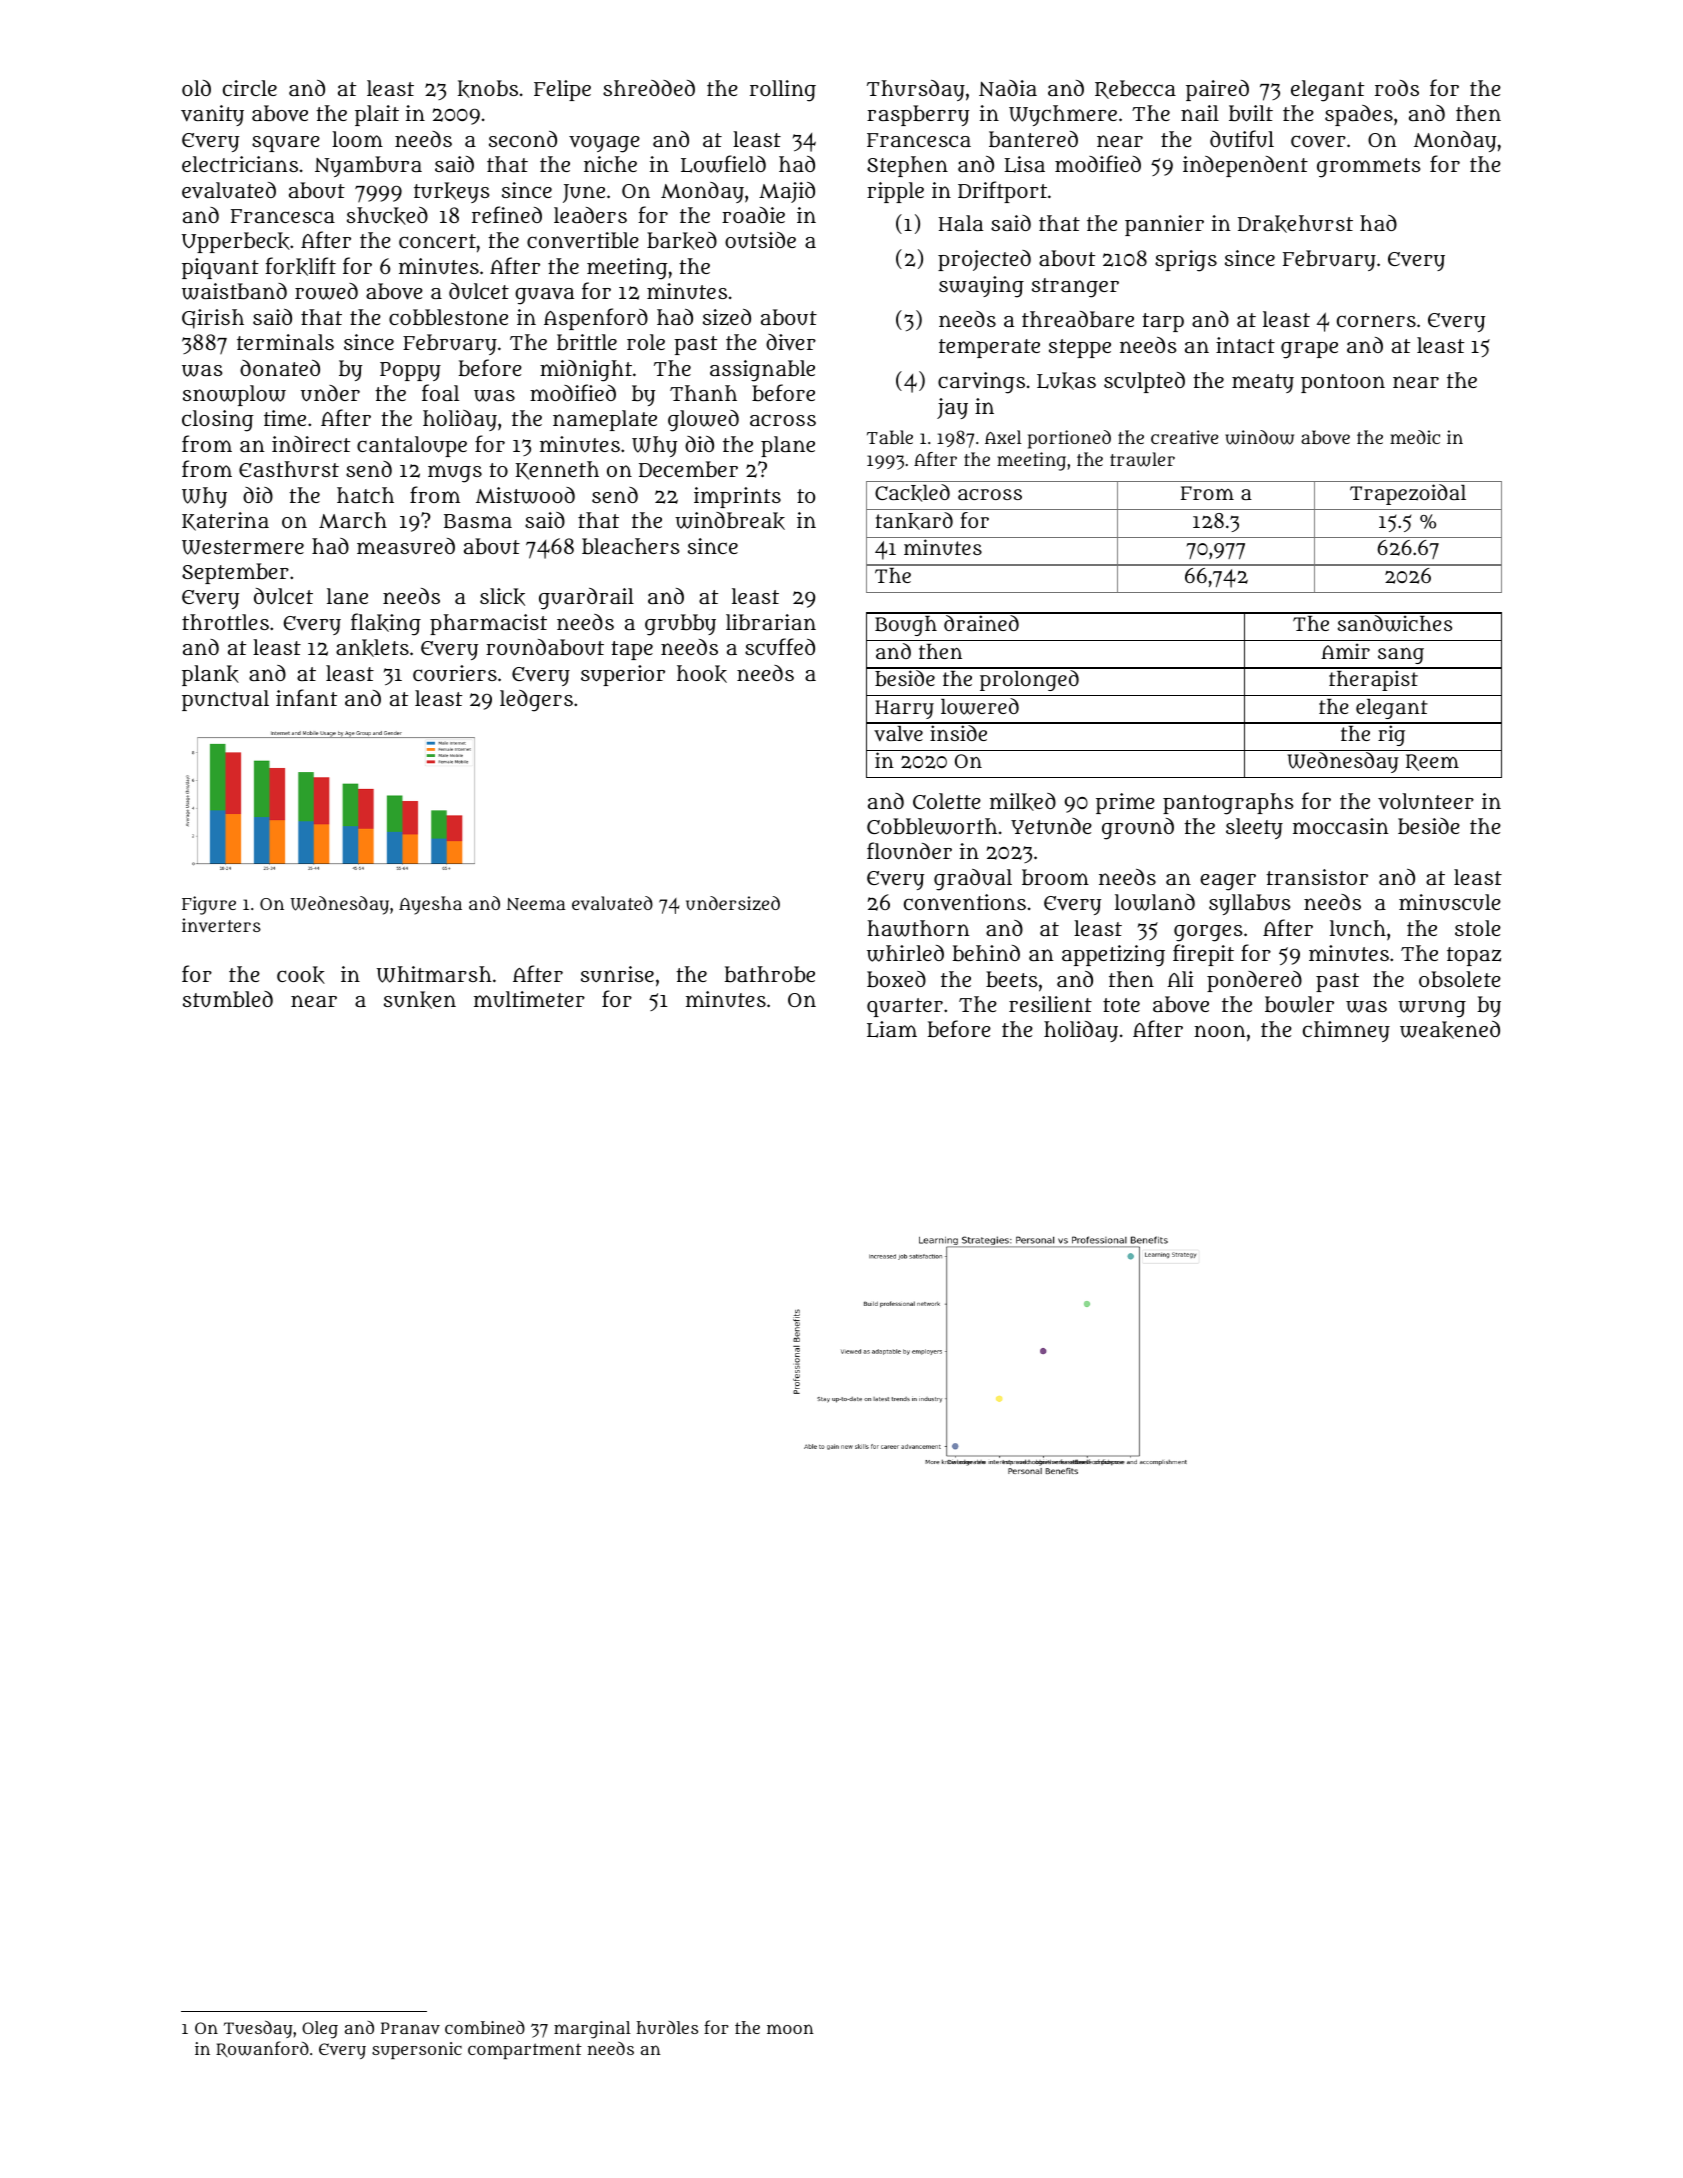 The image size is (1683, 2178). I want to click on Liam, so click(892, 1029).
